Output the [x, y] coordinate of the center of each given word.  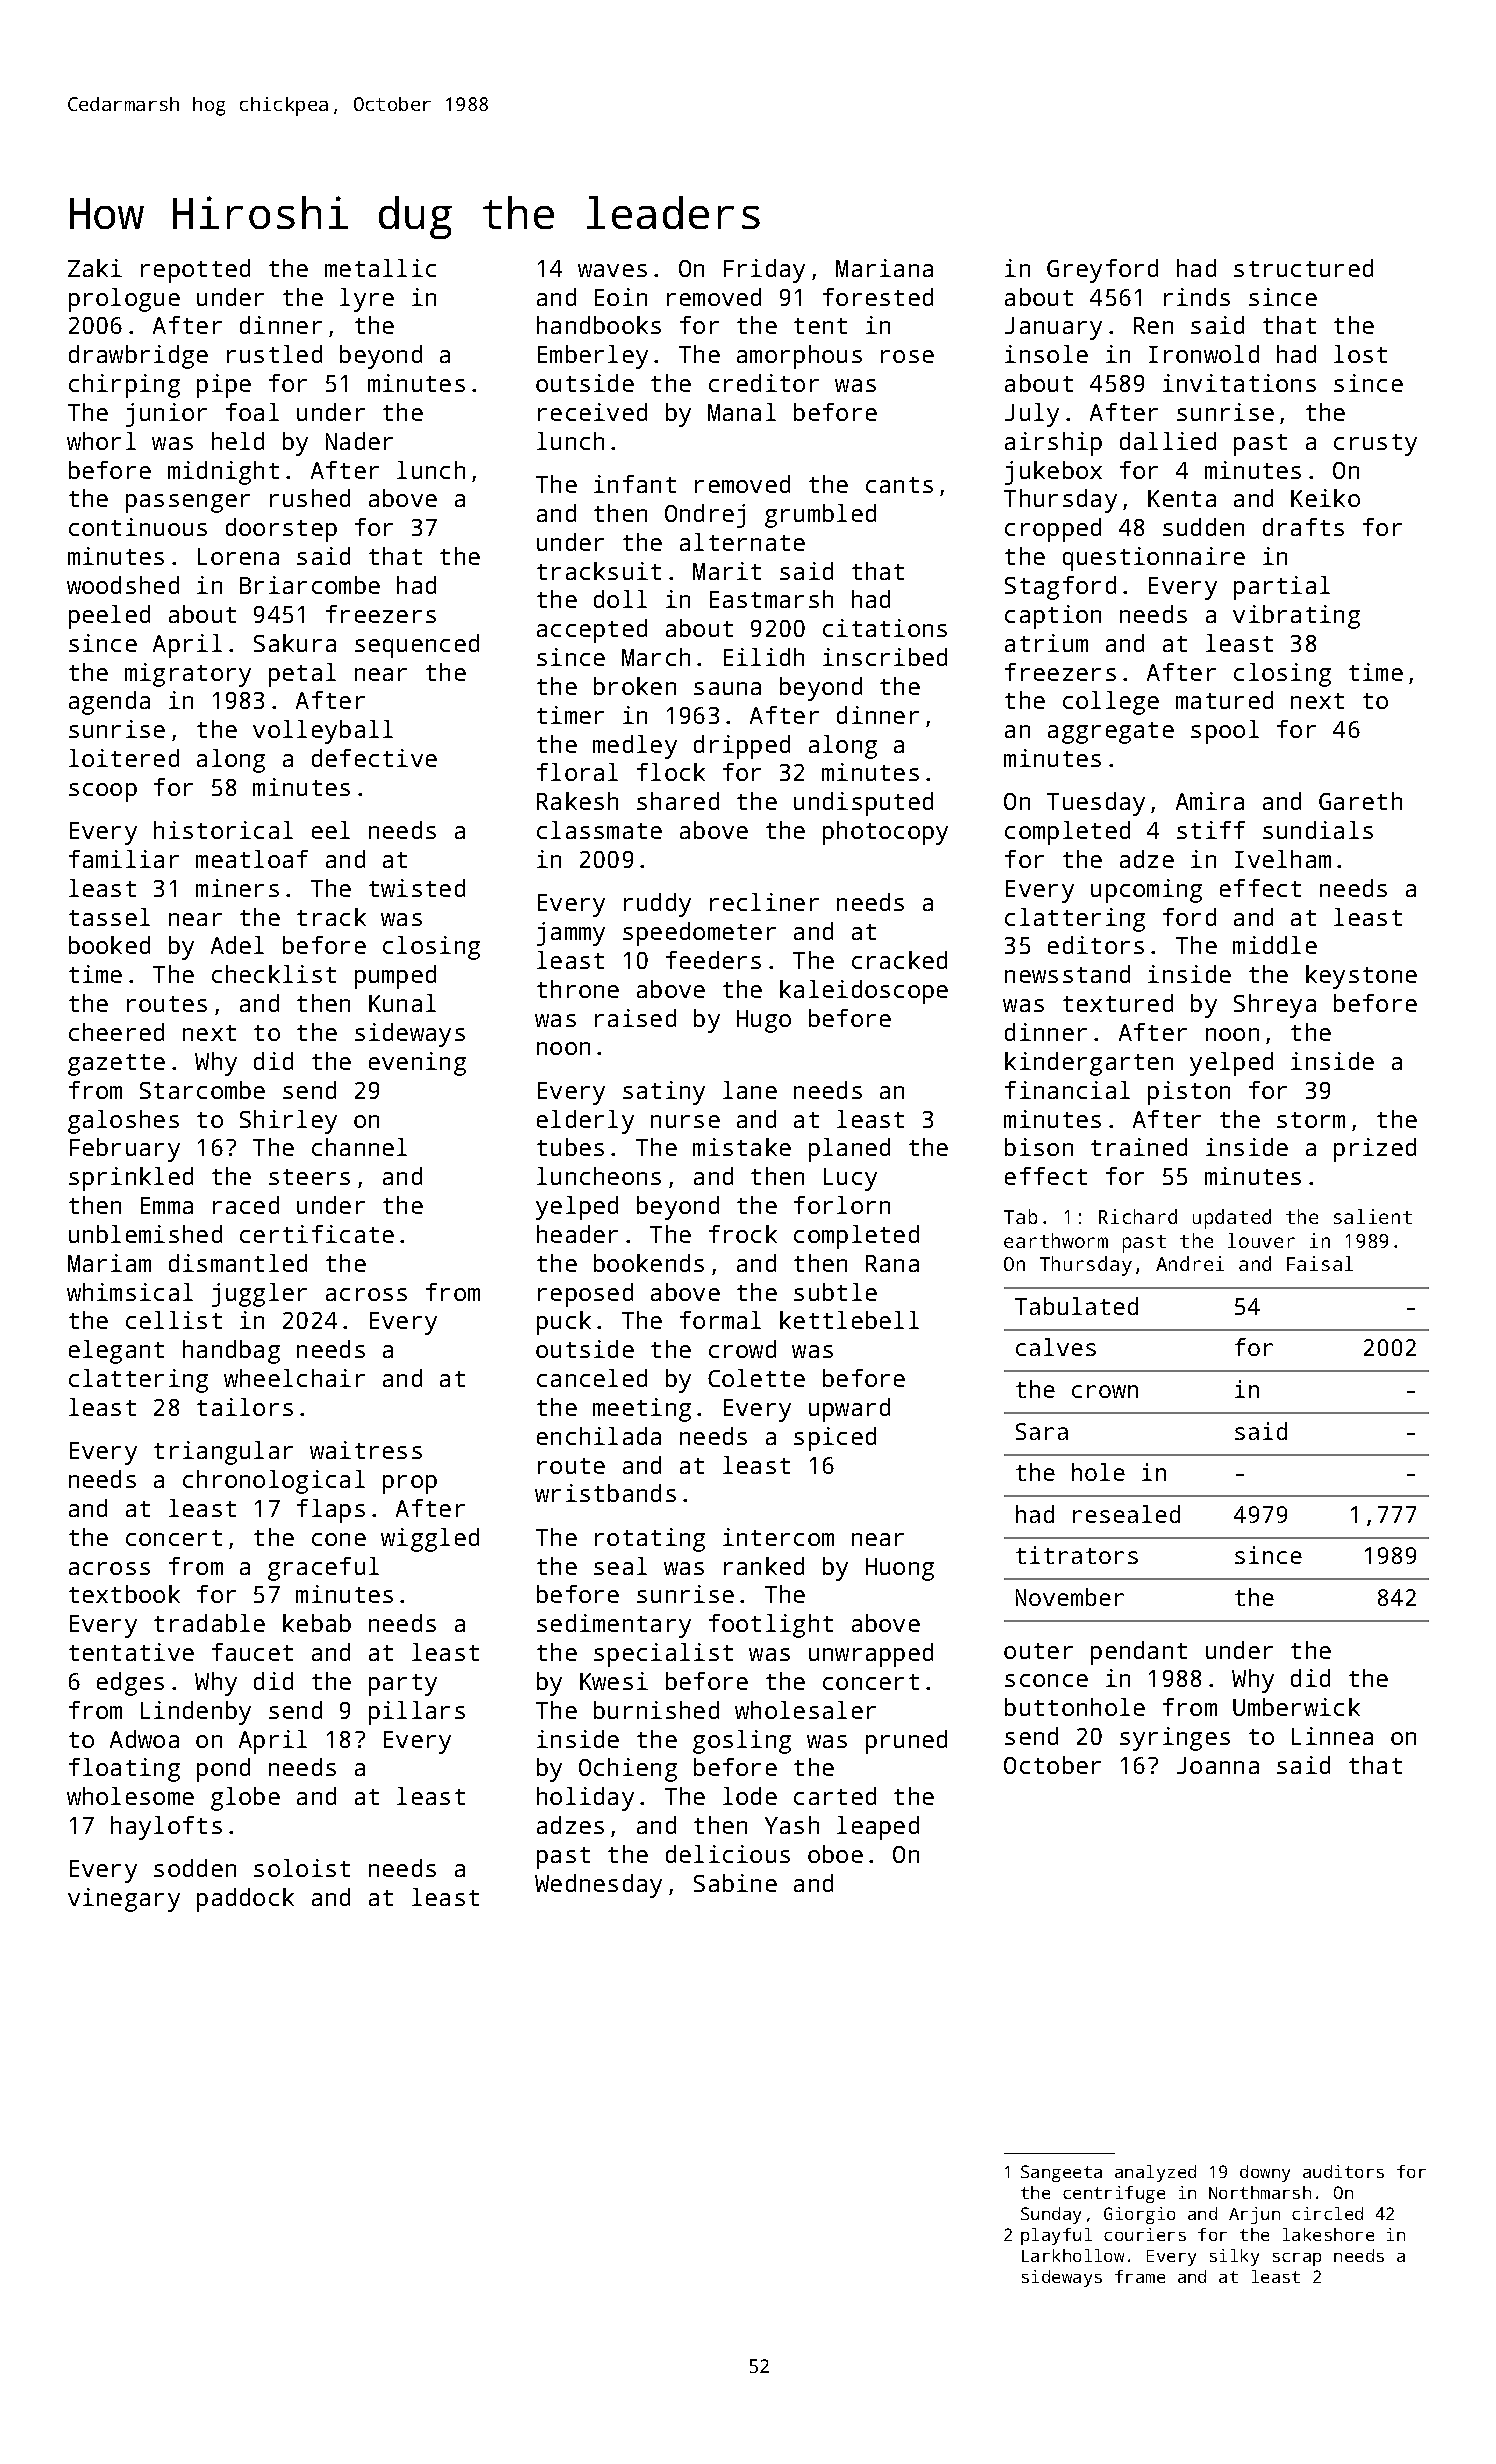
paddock [245, 1900]
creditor [764, 383]
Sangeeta [1061, 2173]
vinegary [124, 1900]
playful [1056, 2236]
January [1053, 328]
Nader [359, 441]
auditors [1343, 2171]
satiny [664, 1093]
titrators [1077, 1555]
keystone [1361, 977]
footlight [771, 1626]
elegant [116, 1352]
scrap [1297, 2259]
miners [237, 888]
